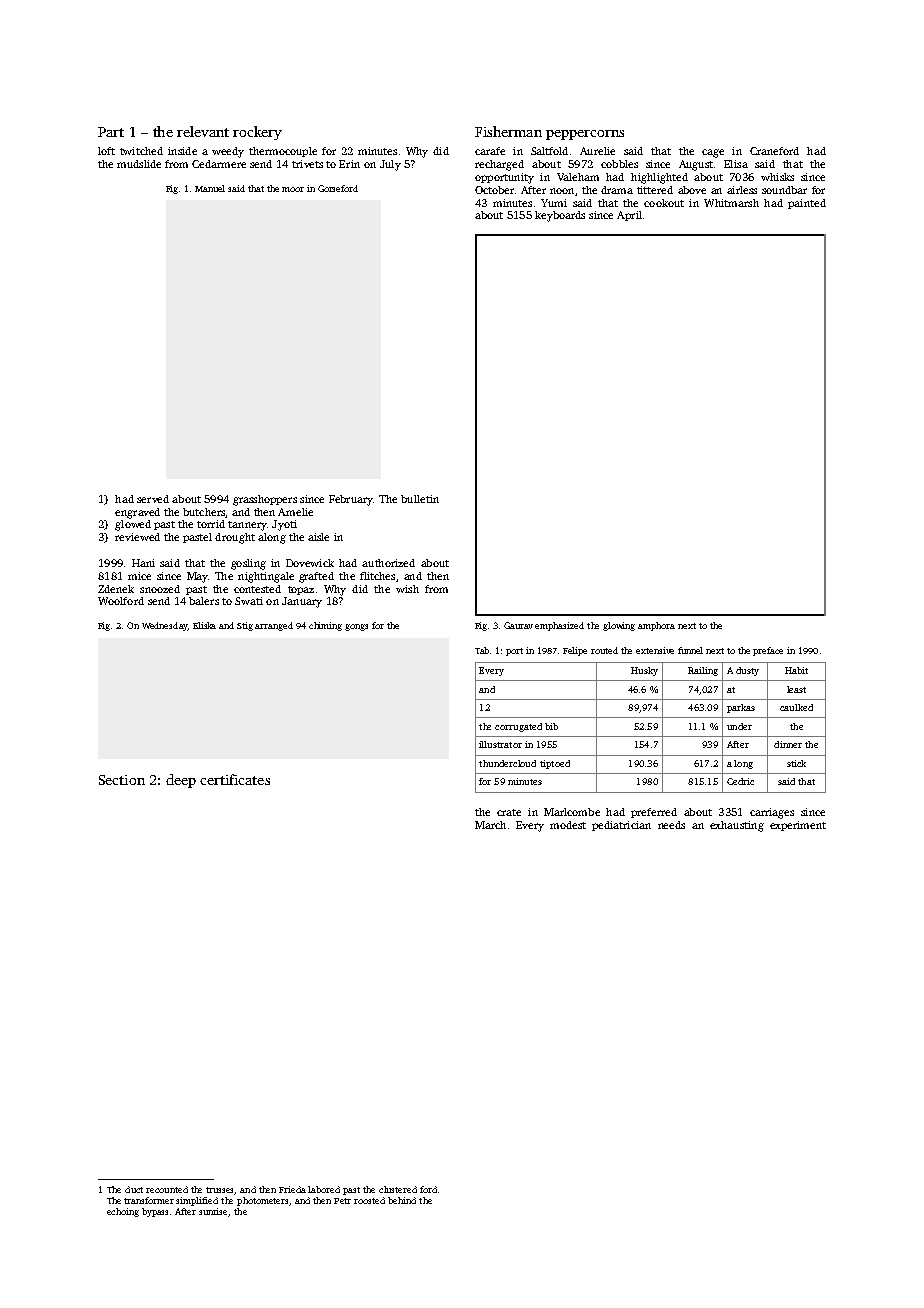 This document has height=1308, width=924. What do you see at coordinates (351, 500) in the document?
I see `February` at bounding box center [351, 500].
